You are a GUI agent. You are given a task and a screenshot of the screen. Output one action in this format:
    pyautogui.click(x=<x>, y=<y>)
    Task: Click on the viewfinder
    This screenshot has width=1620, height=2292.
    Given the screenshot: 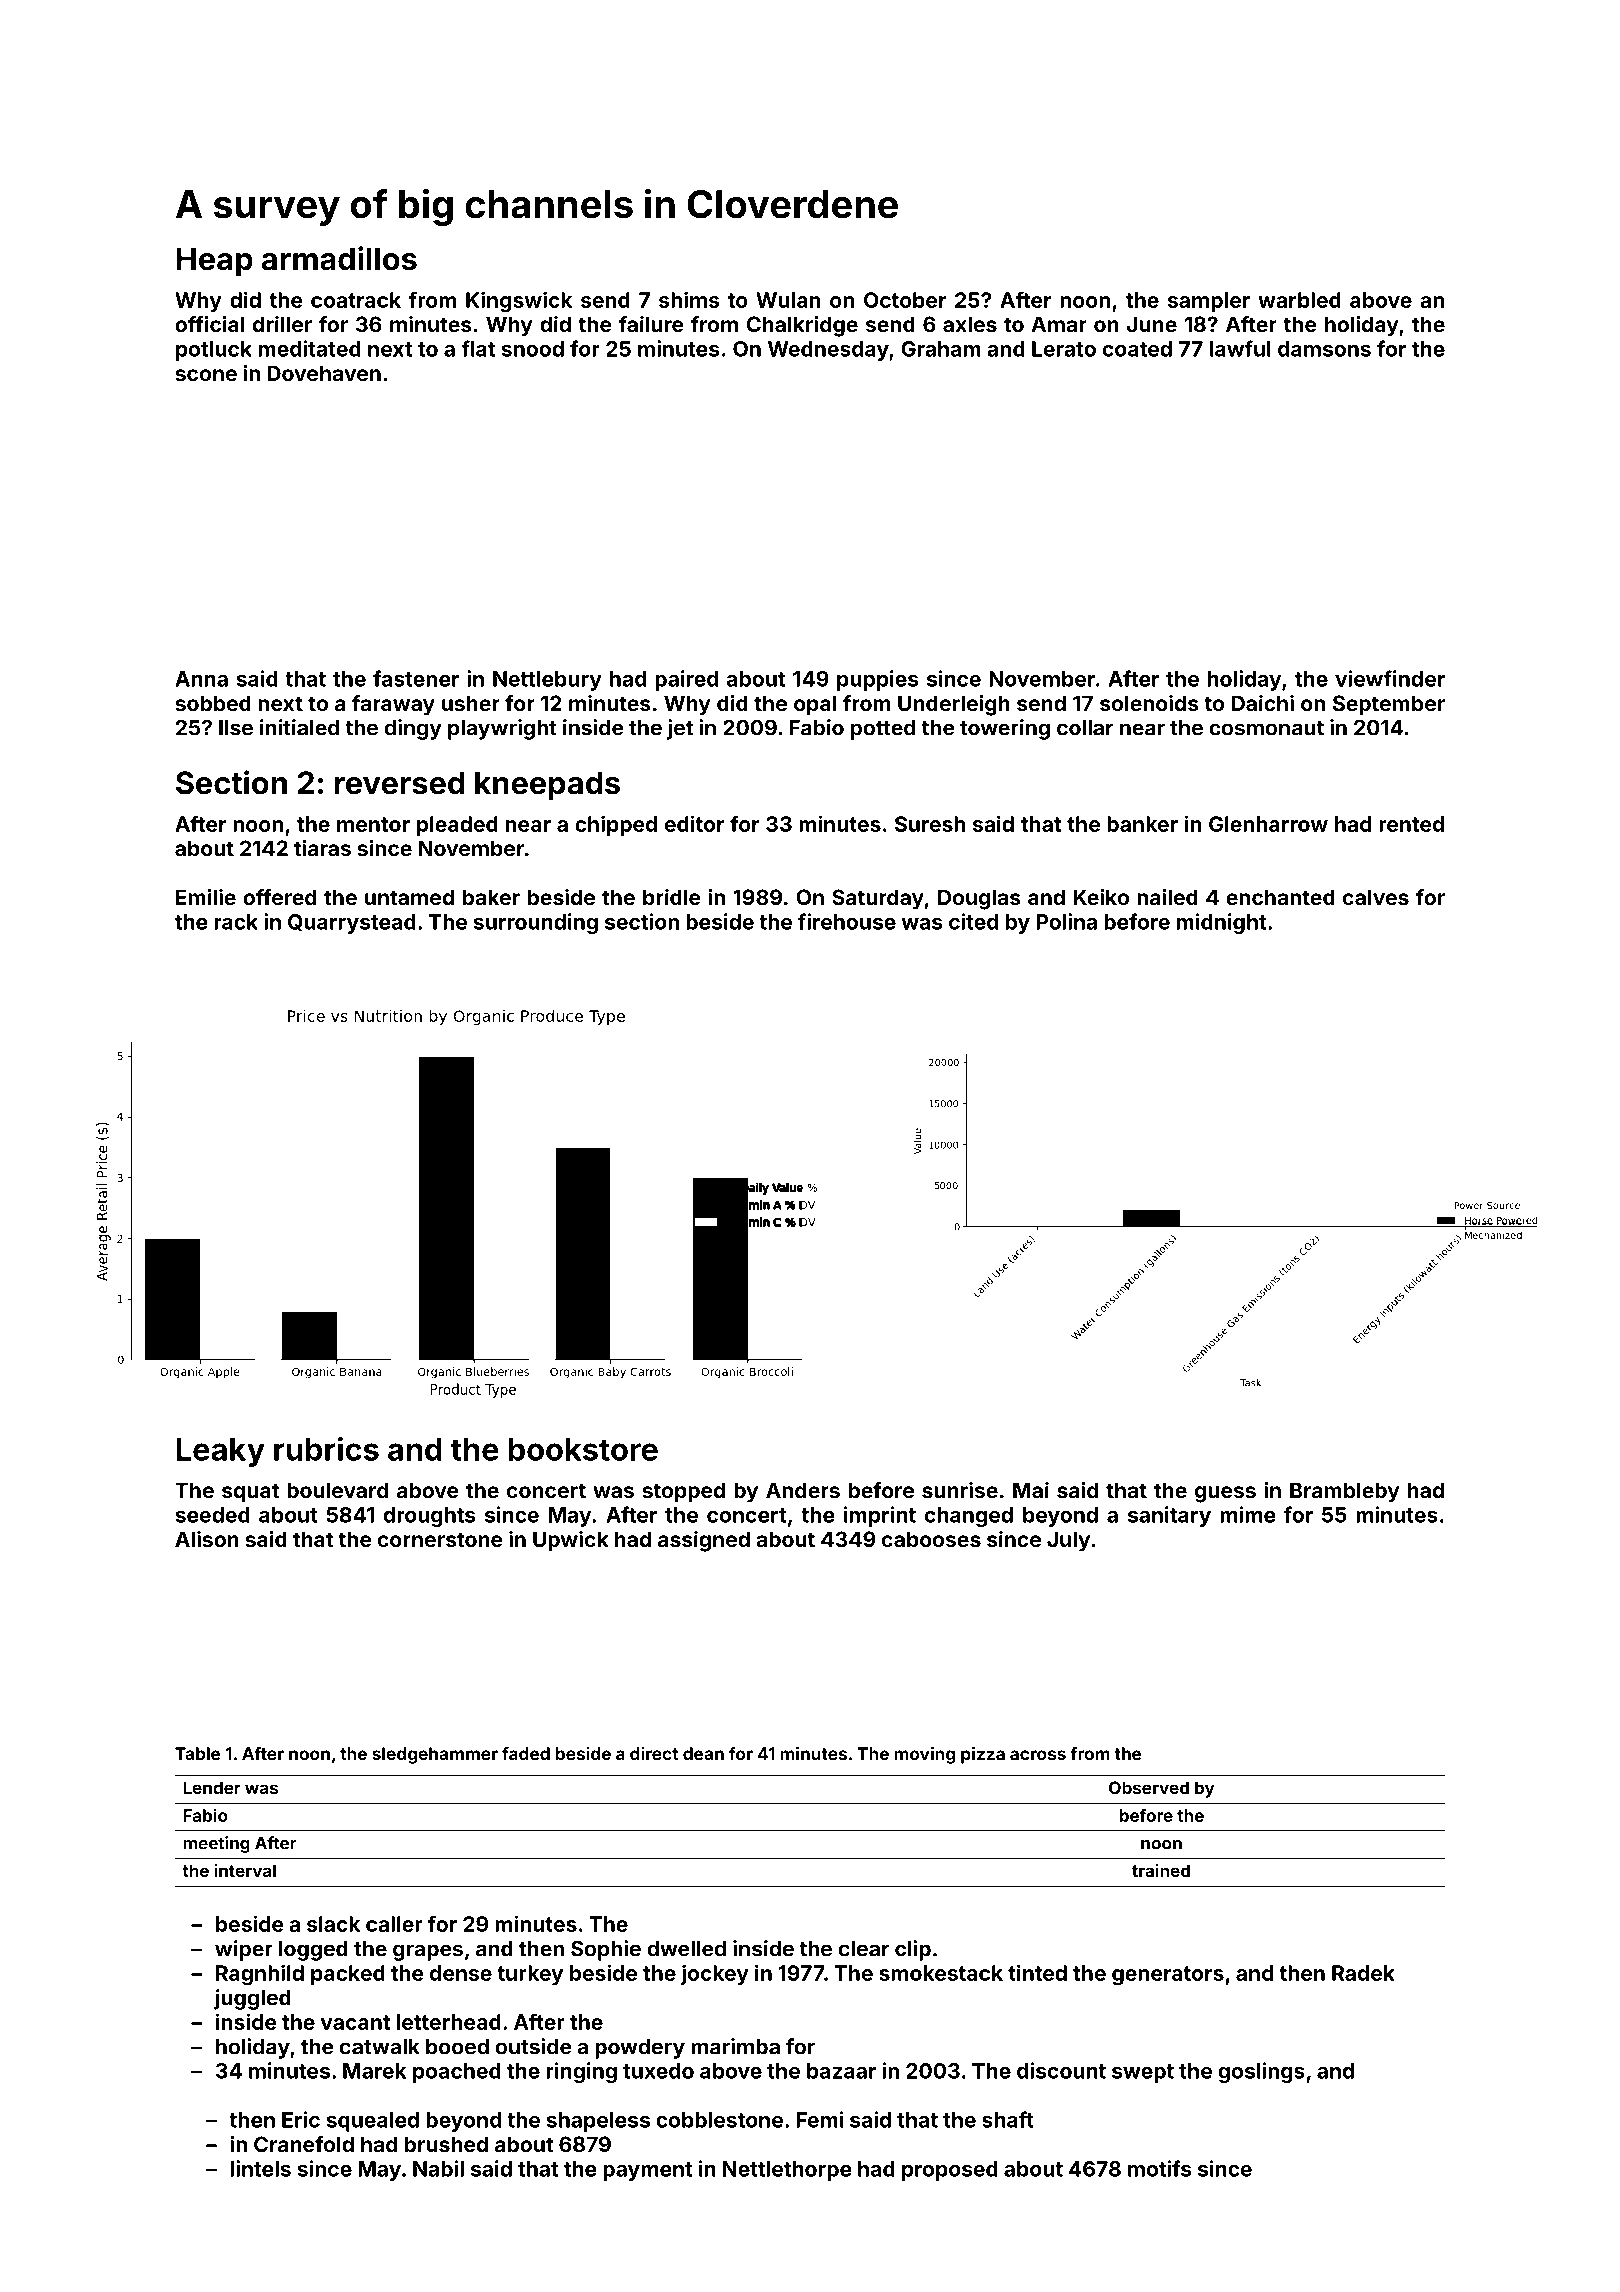 What is the action you would take?
    pyautogui.click(x=1390, y=678)
